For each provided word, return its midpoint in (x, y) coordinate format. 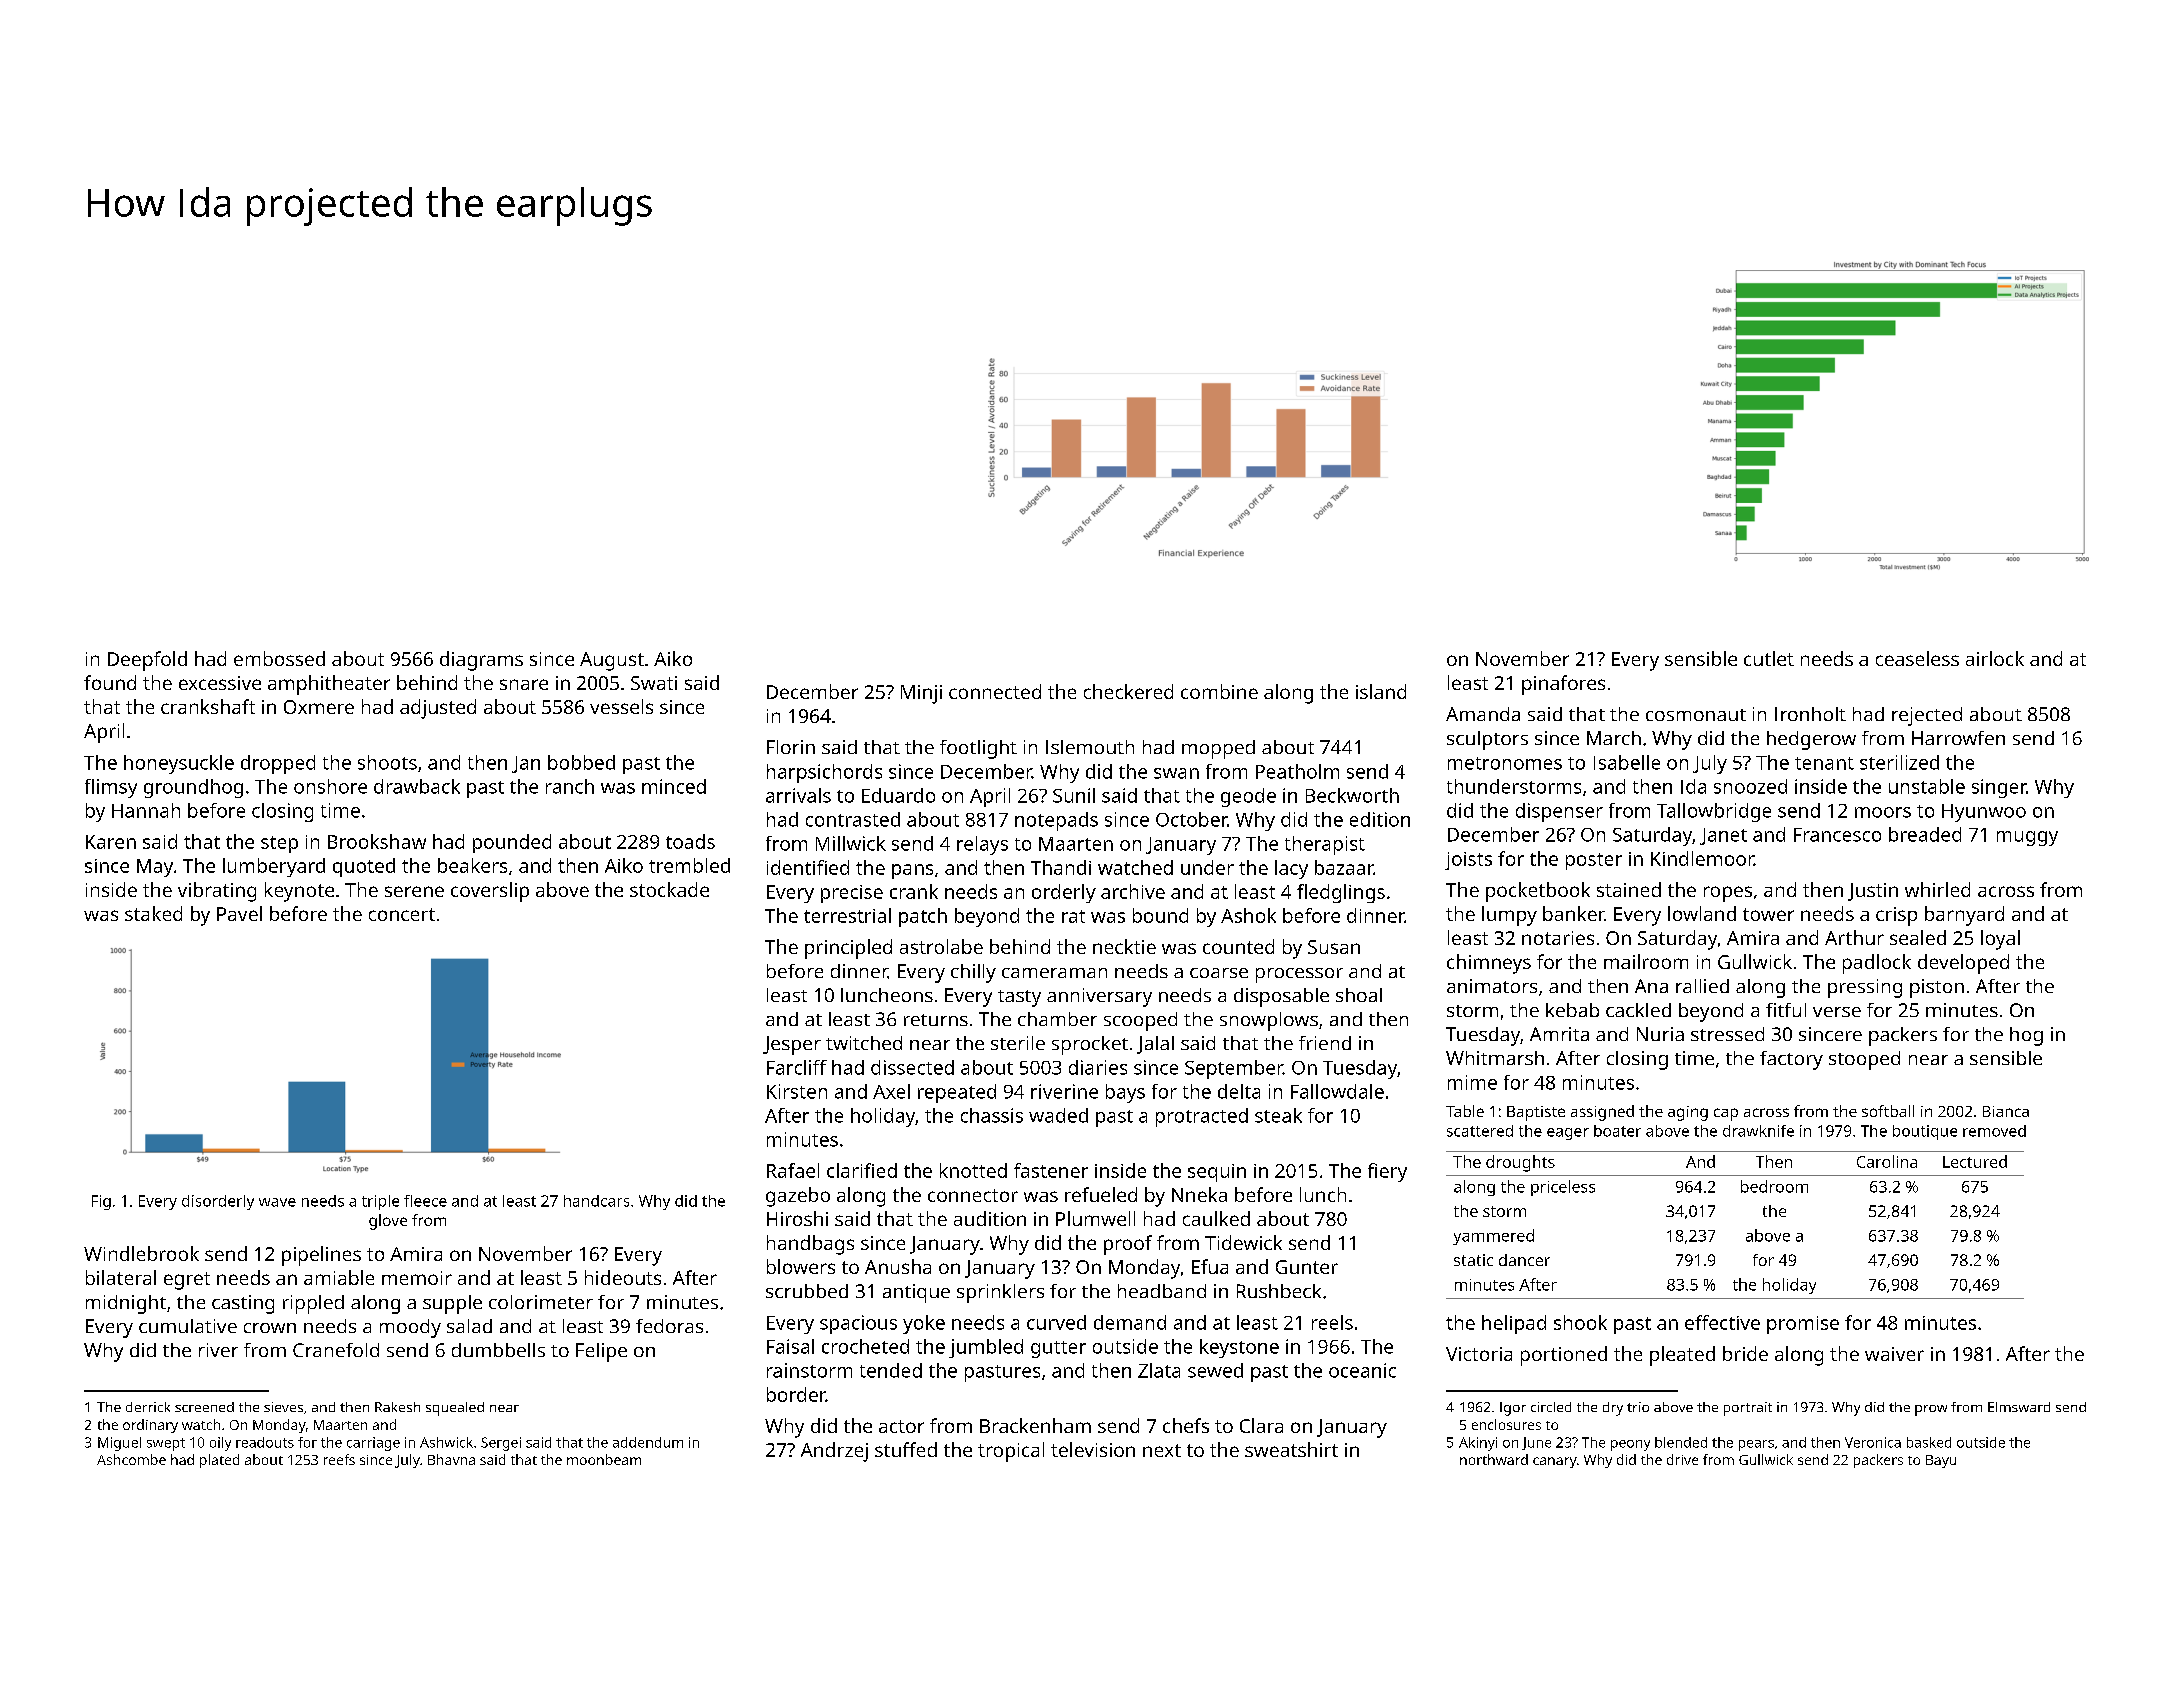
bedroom (1774, 1186)
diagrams (481, 661)
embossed (279, 658)
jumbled (986, 1348)
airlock (1995, 658)
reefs (339, 1459)
